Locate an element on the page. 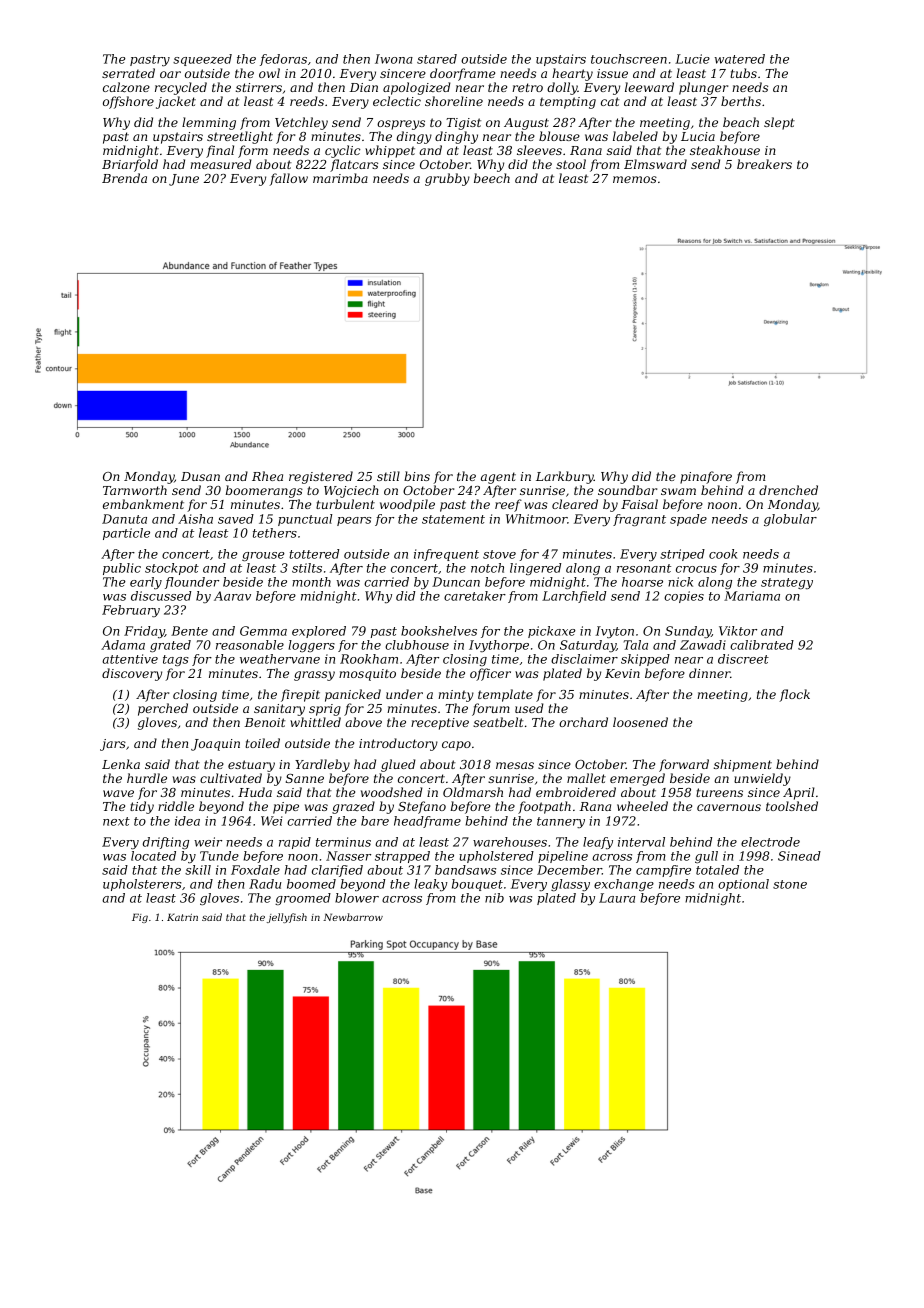  Sanne is located at coordinates (305, 778).
